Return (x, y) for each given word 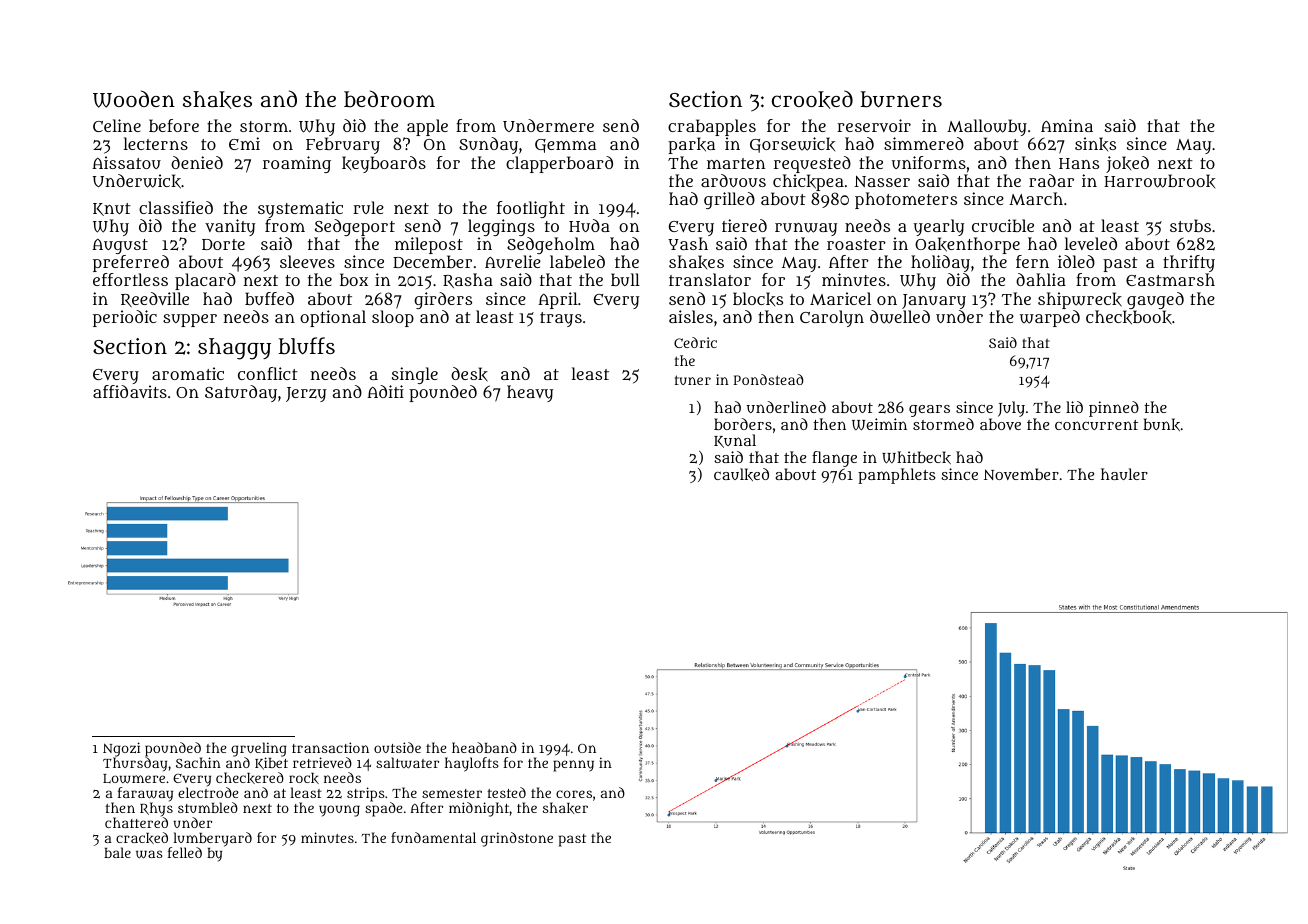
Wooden (134, 99)
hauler (1124, 474)
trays (561, 319)
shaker (565, 808)
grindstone (517, 839)
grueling (259, 749)
